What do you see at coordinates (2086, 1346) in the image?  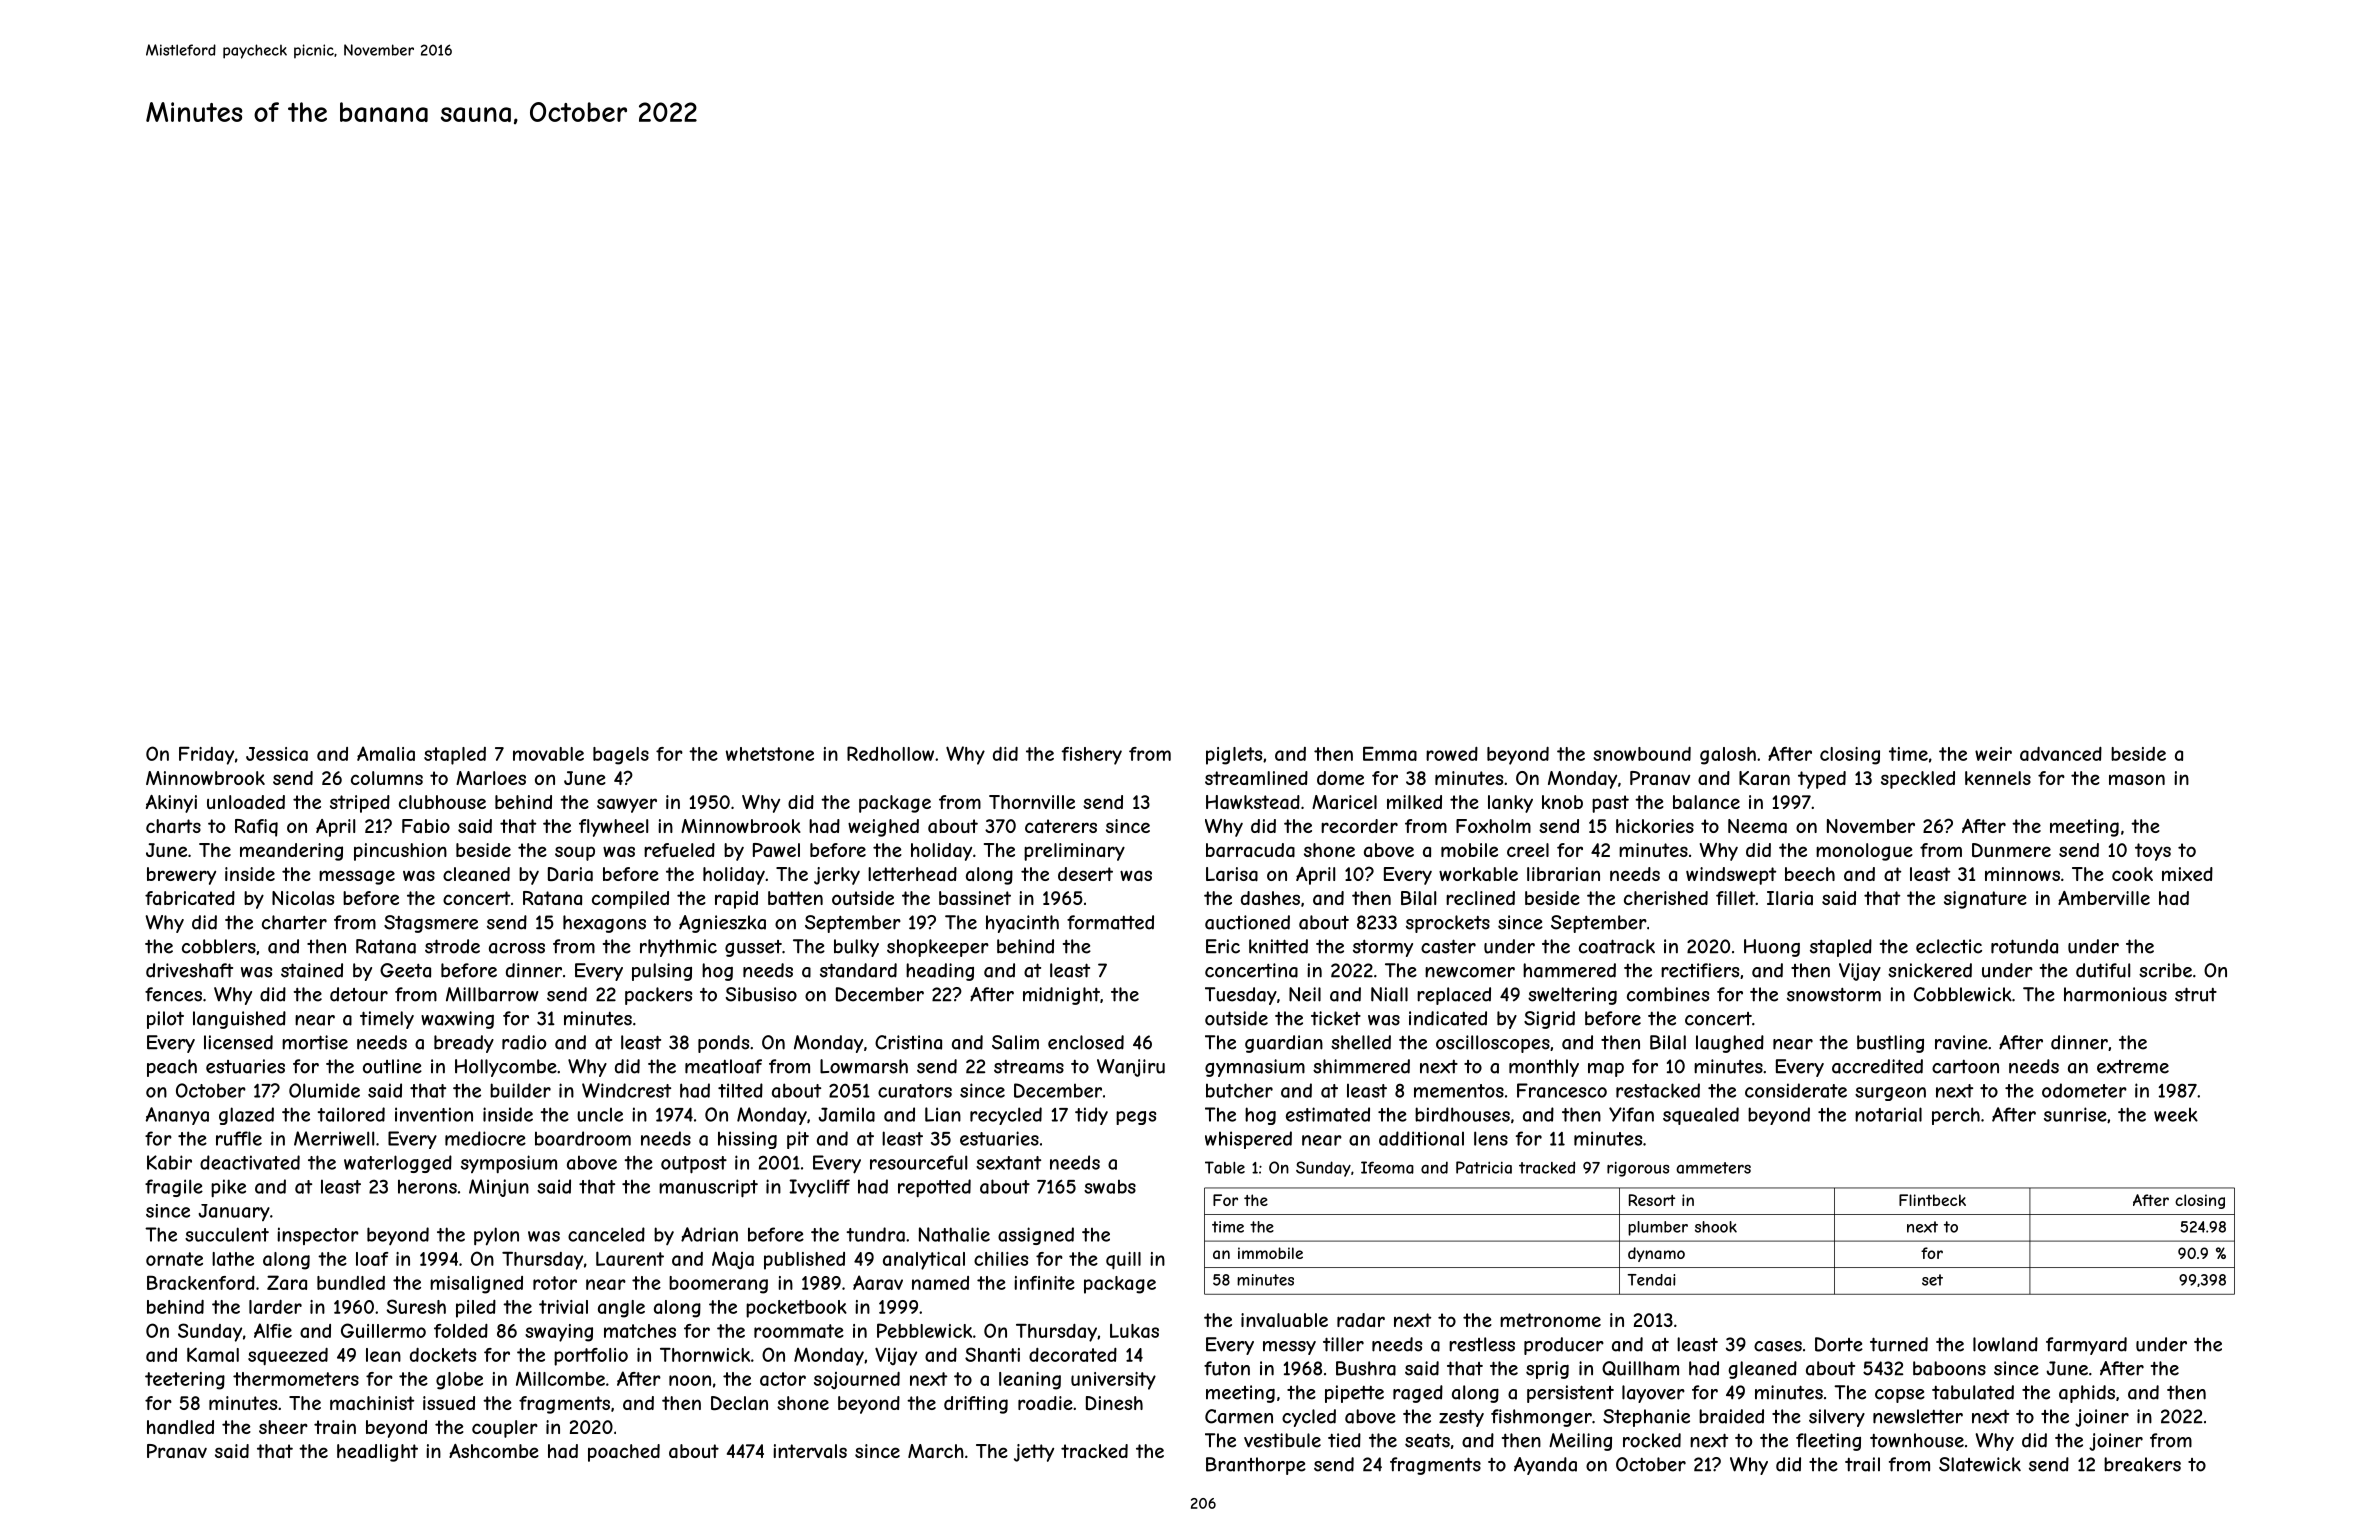 I see `farmyard` at bounding box center [2086, 1346].
